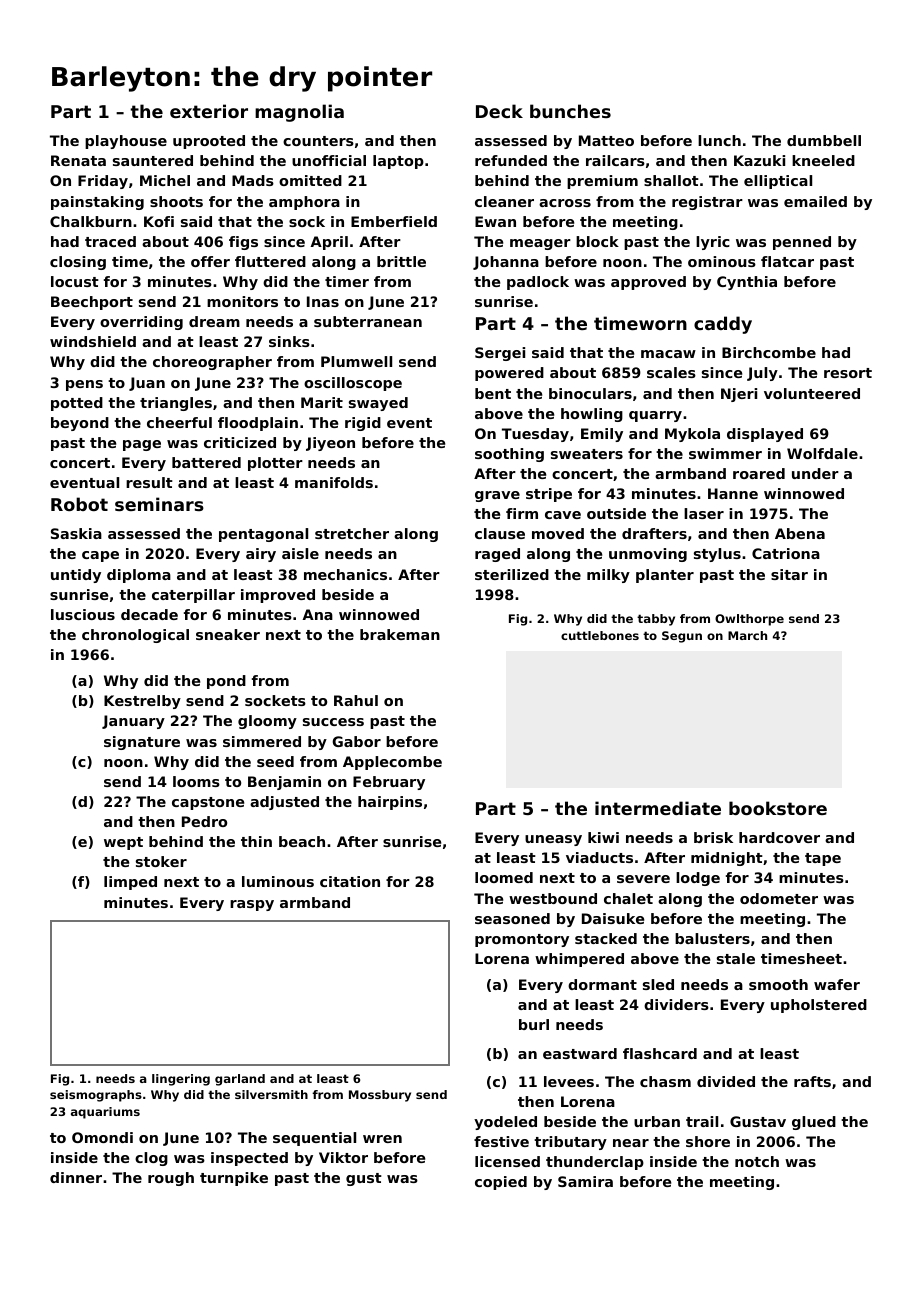 The height and width of the screenshot is (1314, 924). I want to click on brisk, so click(713, 837).
